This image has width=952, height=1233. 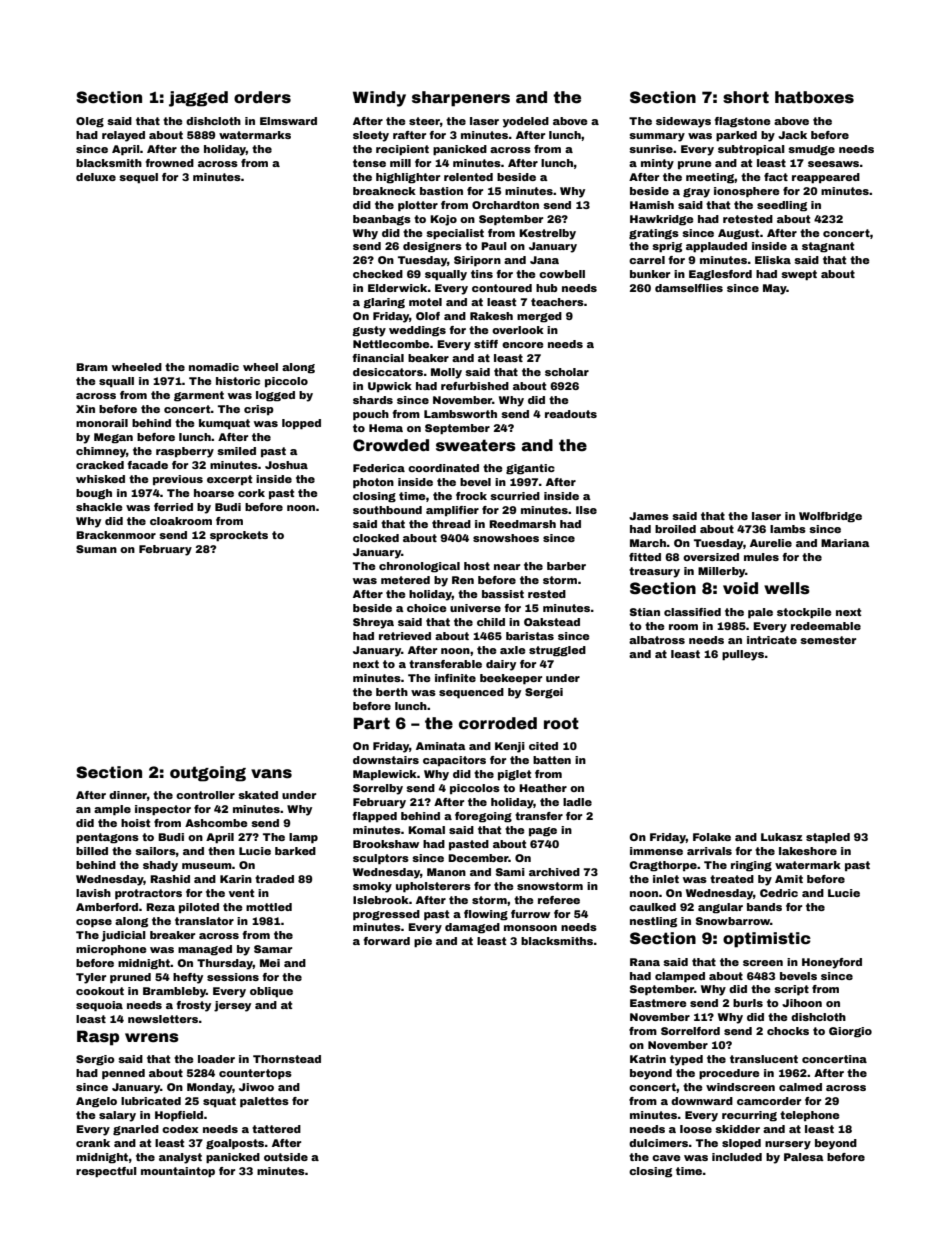 I want to click on outside, so click(x=286, y=1157).
